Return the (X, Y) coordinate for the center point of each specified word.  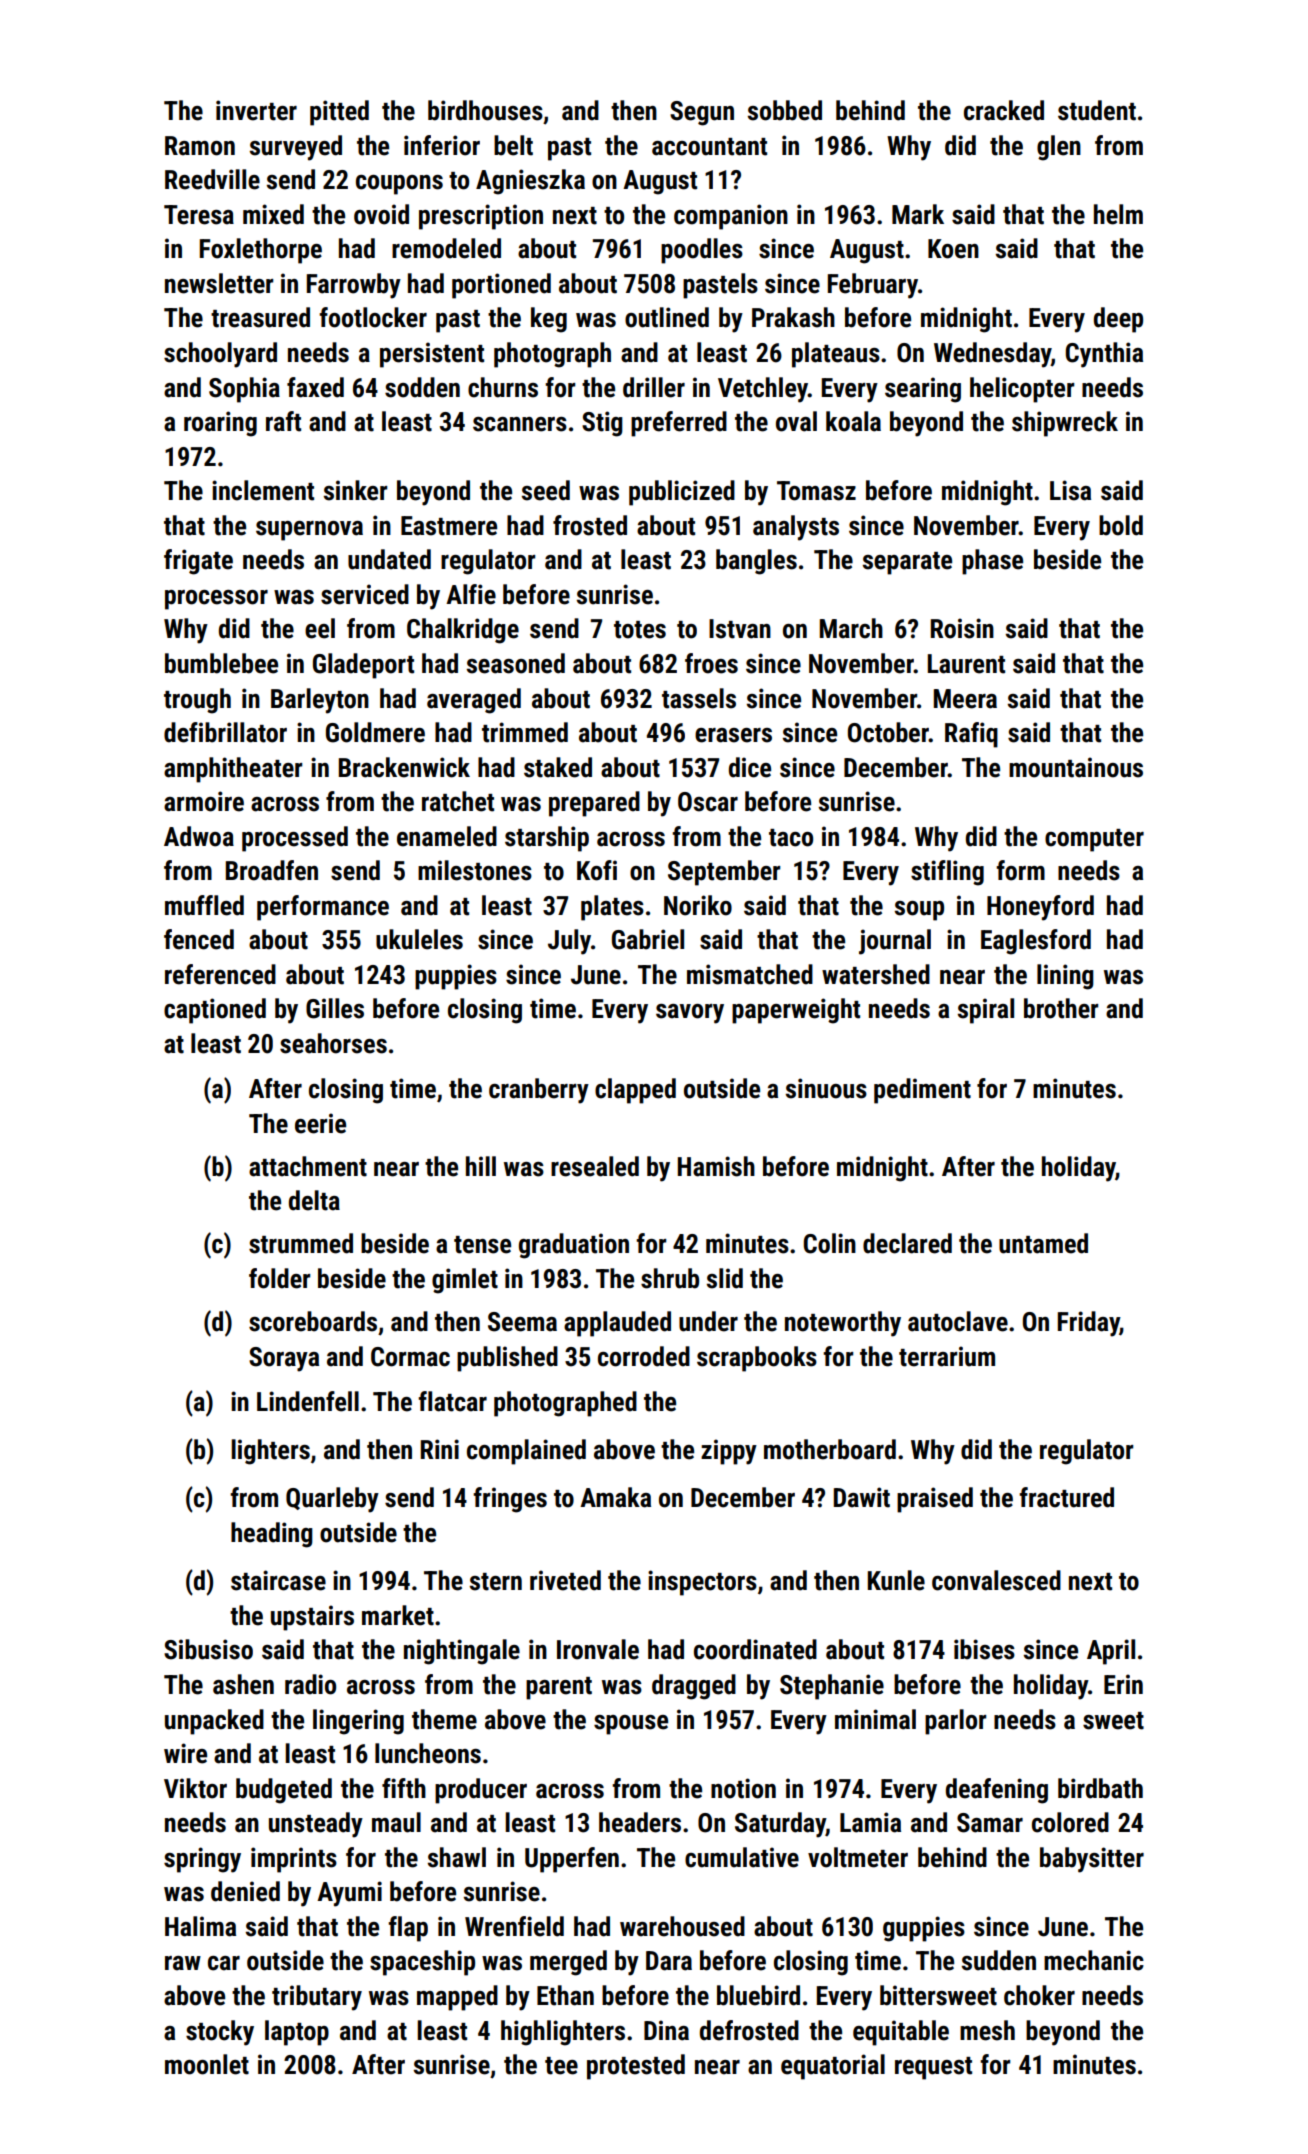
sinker (356, 490)
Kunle (896, 1580)
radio (310, 1684)
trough (197, 701)
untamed (1043, 1243)
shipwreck (1065, 424)
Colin (829, 1243)
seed (546, 490)
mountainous (1076, 767)
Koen (953, 249)
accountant (709, 147)
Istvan (740, 629)
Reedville (212, 179)
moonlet (207, 2064)
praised (935, 1500)
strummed (301, 1243)
